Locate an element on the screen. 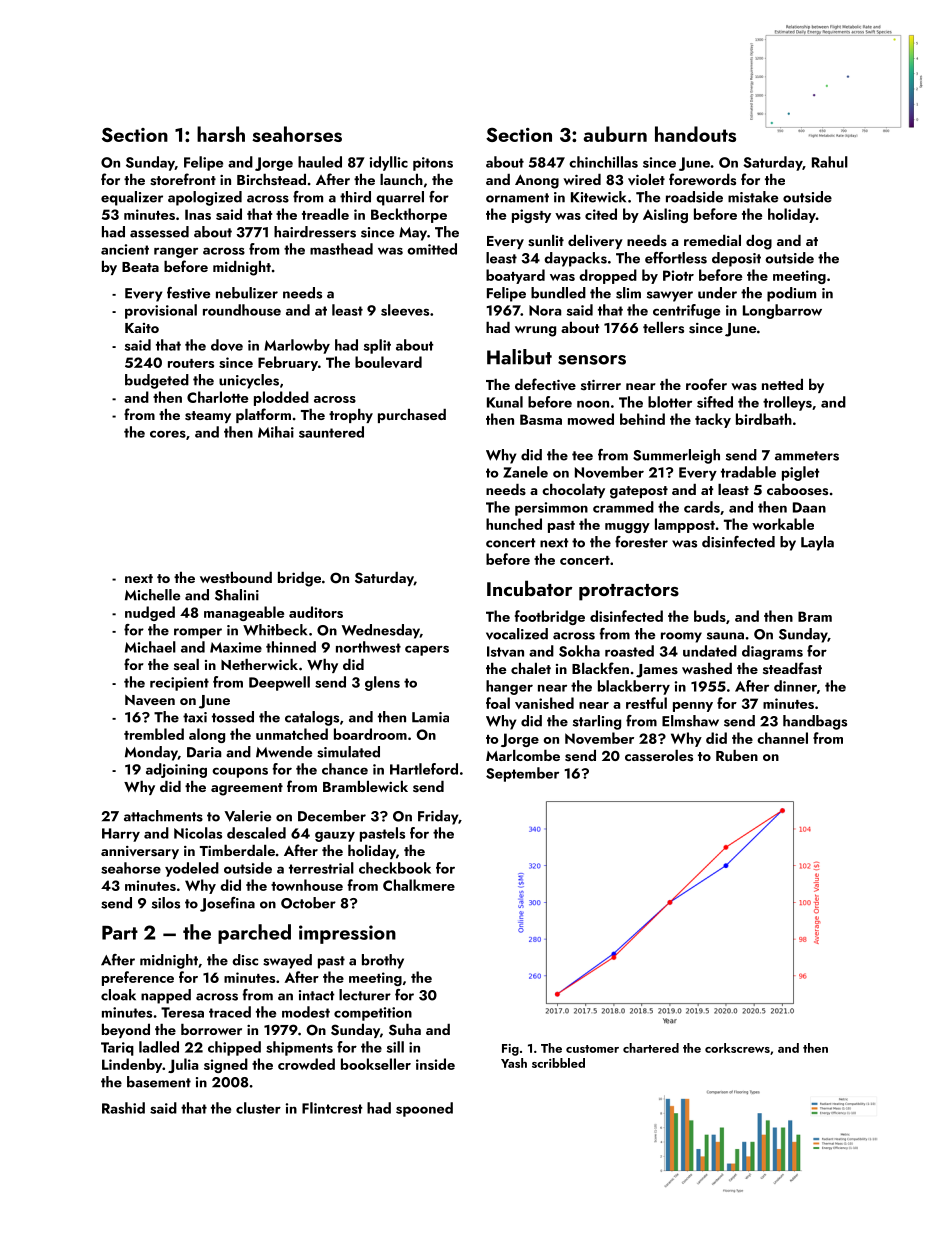 This screenshot has height=1233, width=952. cluster is located at coordinates (258, 1108).
